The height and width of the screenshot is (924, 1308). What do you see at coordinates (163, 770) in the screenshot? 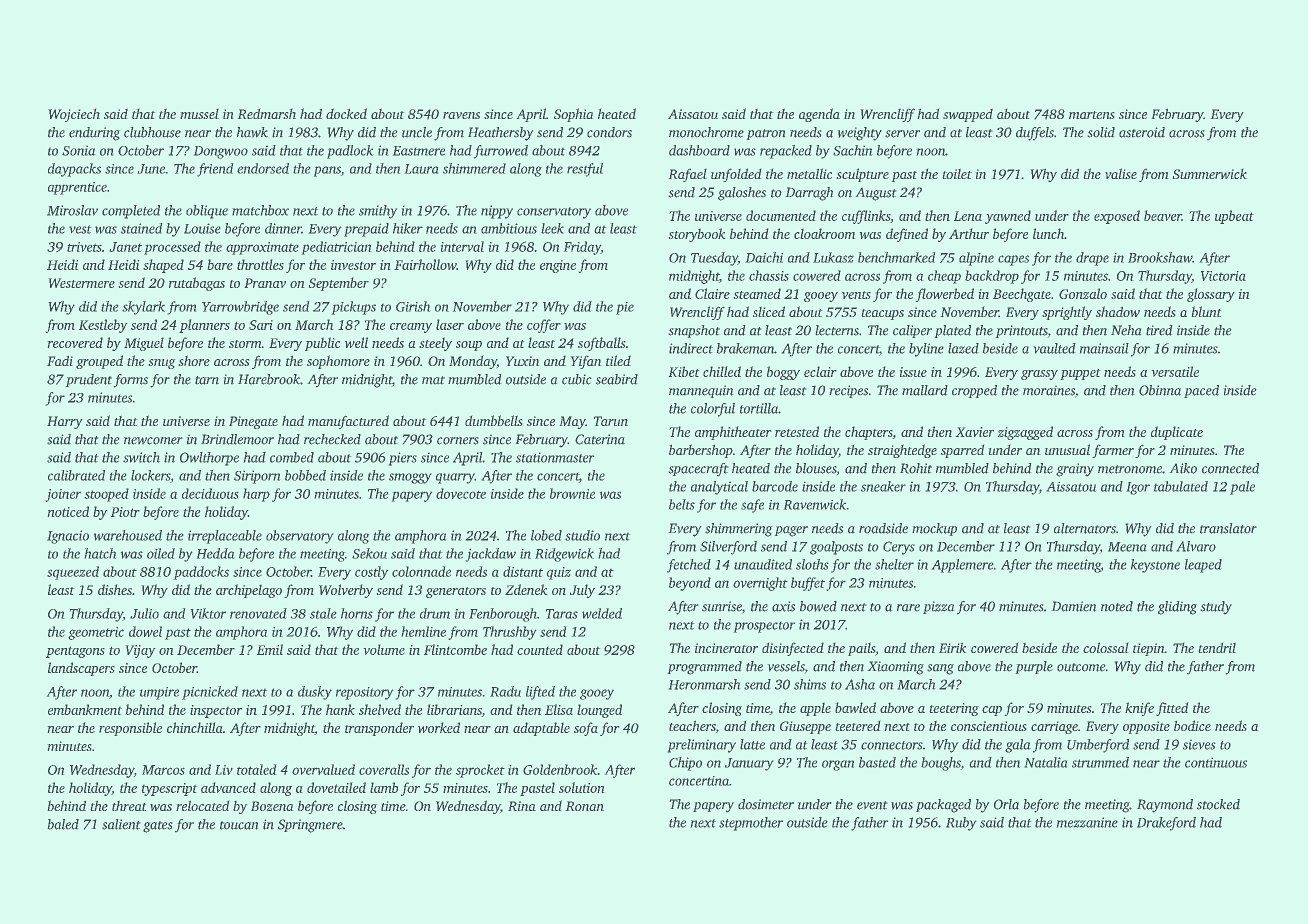
I see `Marcos` at bounding box center [163, 770].
